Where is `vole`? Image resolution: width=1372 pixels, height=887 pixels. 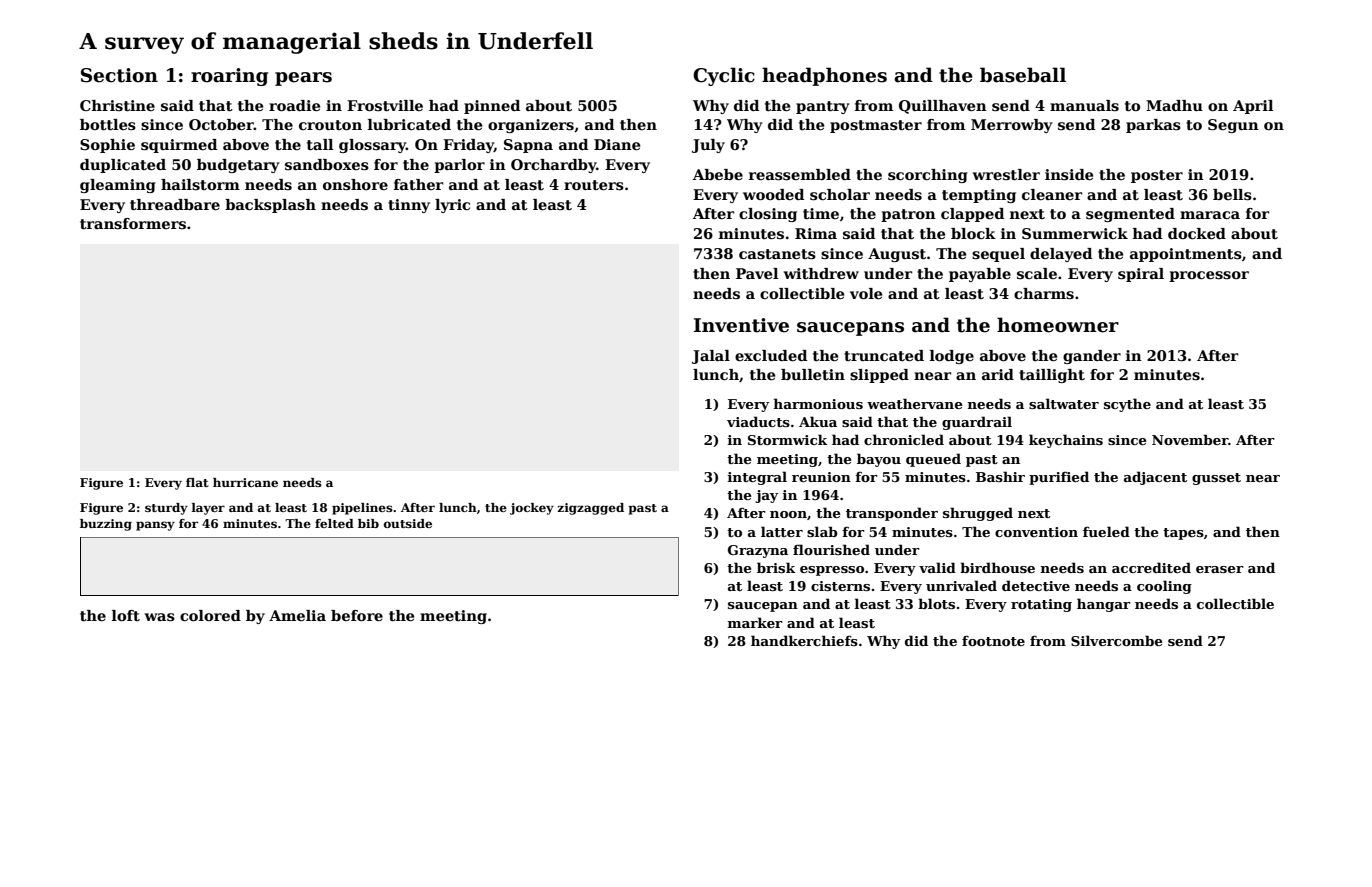
vole is located at coordinates (866, 293).
